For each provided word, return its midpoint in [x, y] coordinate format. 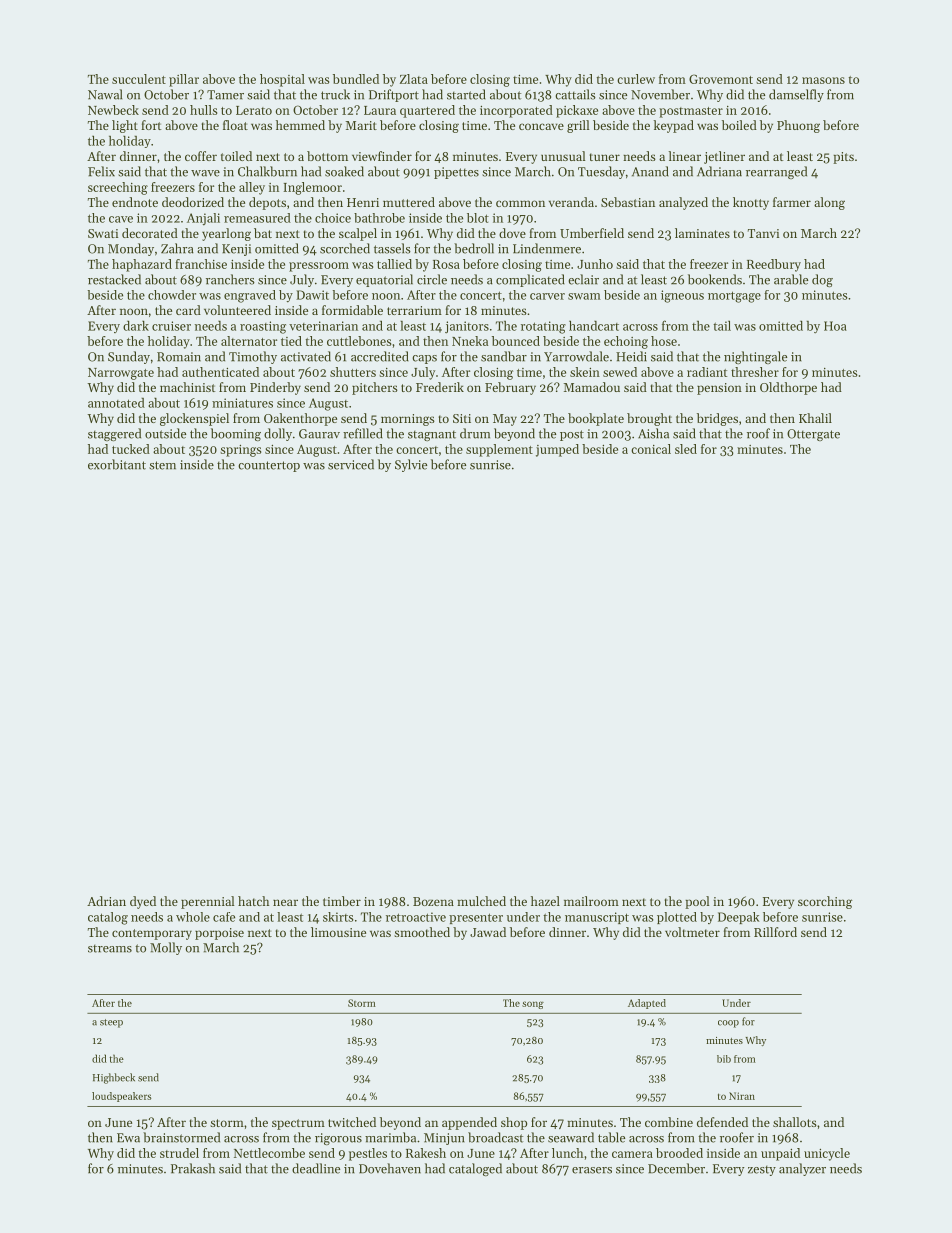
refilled [363, 433]
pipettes [456, 173]
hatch [253, 901]
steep [111, 1023]
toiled [236, 156]
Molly [166, 948]
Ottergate [813, 435]
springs [240, 451]
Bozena [433, 901]
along [829, 203]
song [533, 1005]
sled [686, 449]
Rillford [775, 932]
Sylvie [411, 465]
